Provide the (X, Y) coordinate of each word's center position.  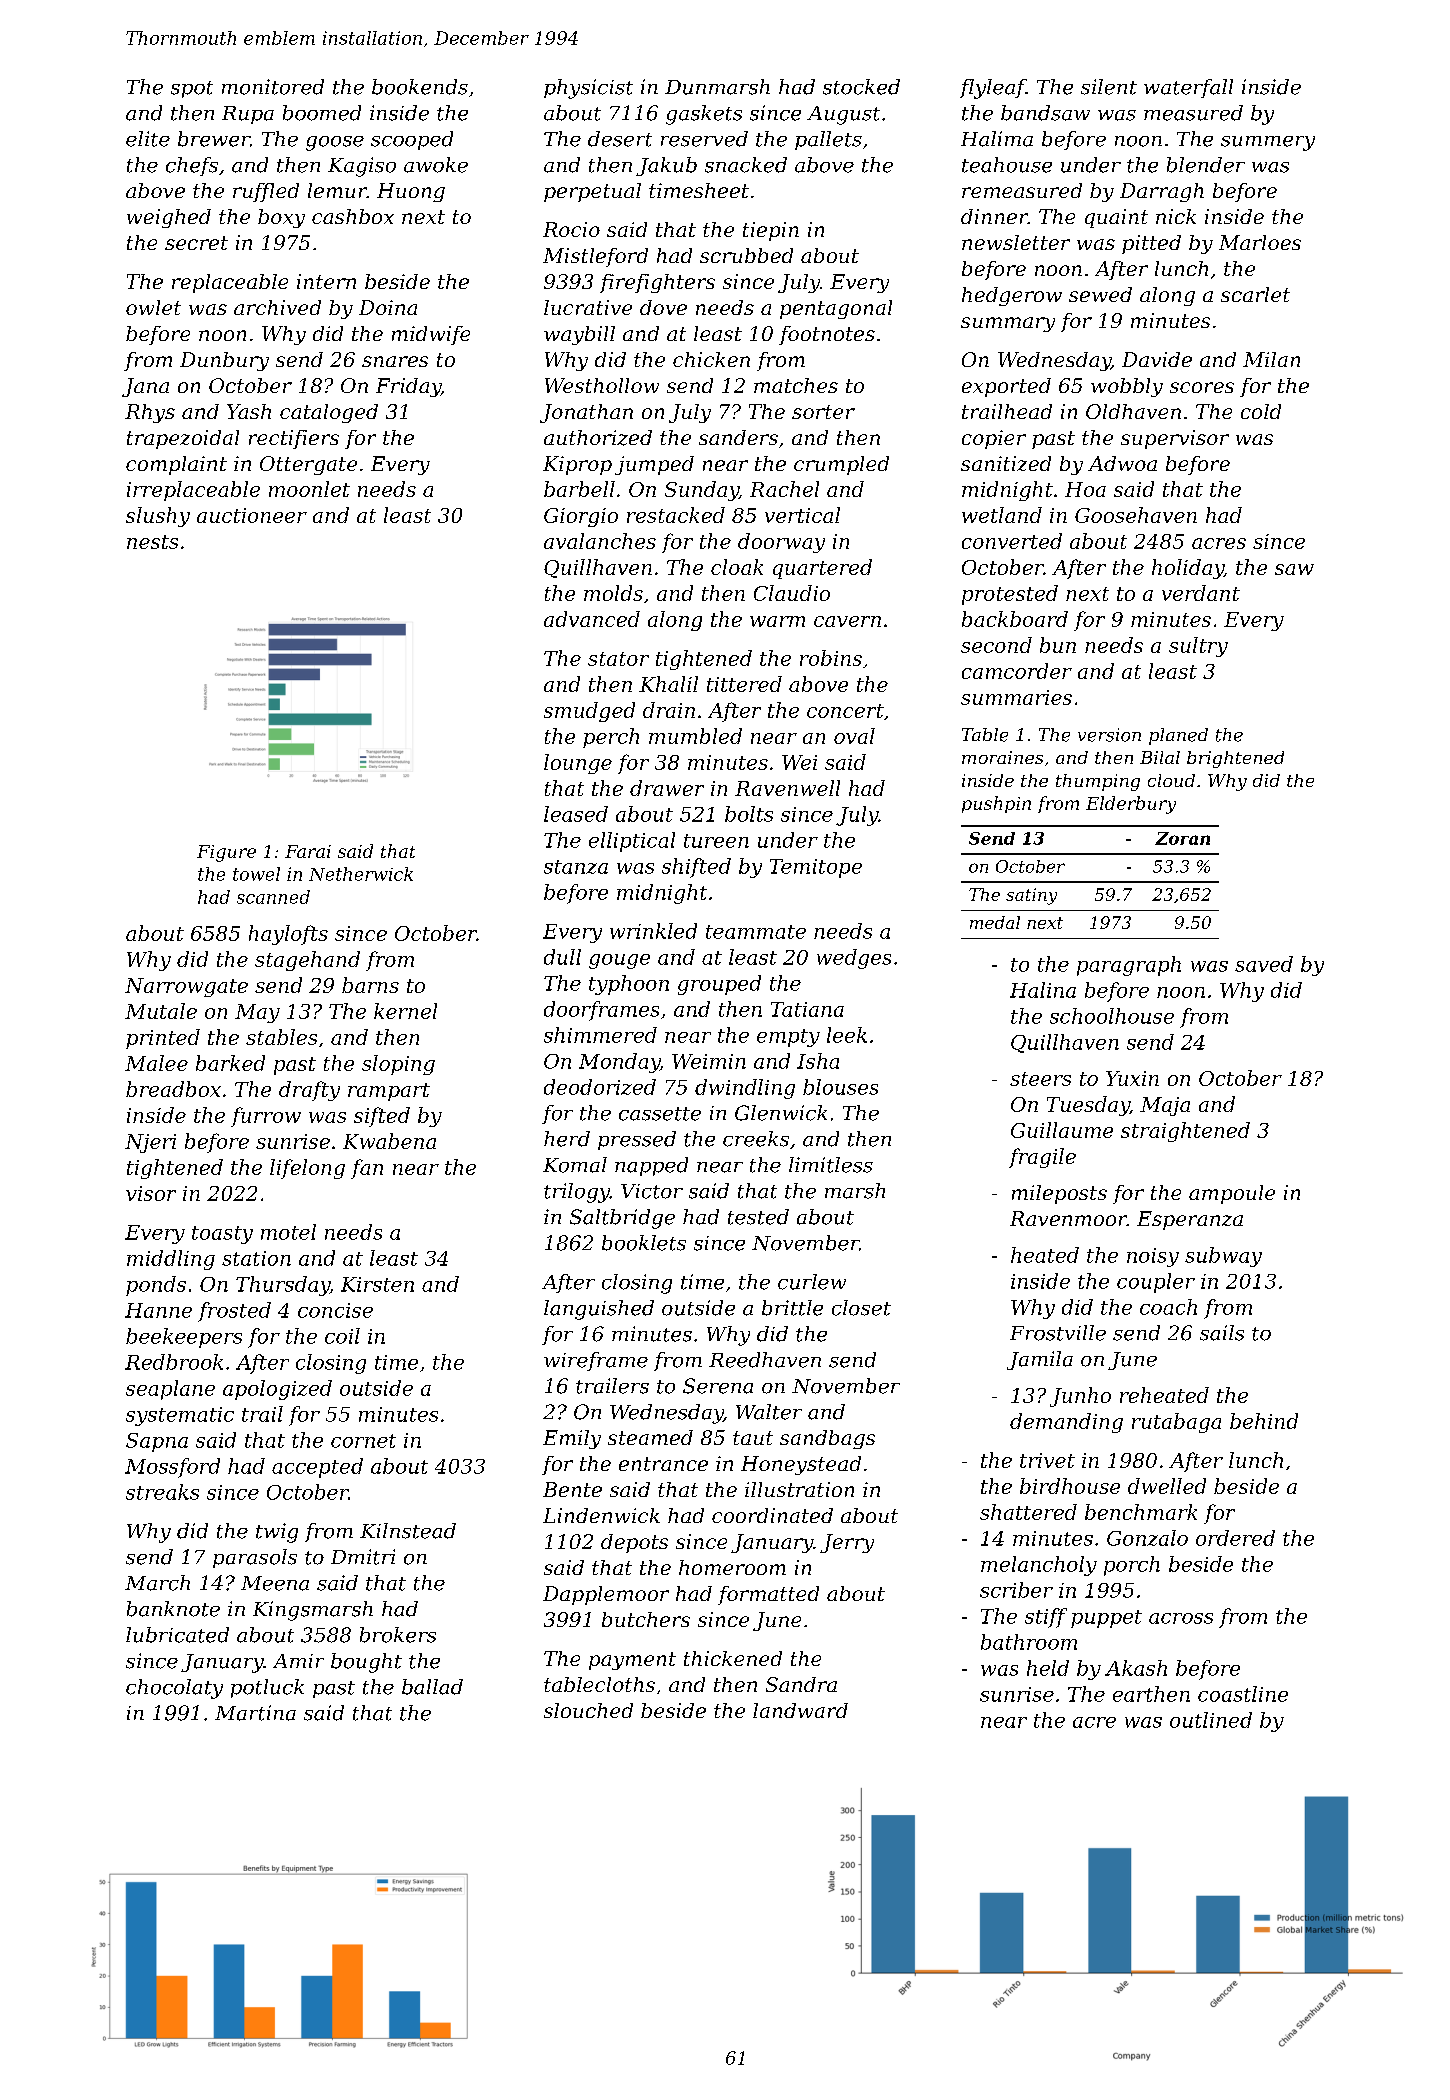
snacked (746, 165)
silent (1109, 87)
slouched (588, 1710)
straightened (1185, 1132)
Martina (255, 1713)
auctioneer (252, 515)
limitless (831, 1165)
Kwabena (389, 1141)
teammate (756, 932)
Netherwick (361, 874)
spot (192, 89)
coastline (1243, 1694)
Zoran (1182, 838)
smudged (589, 712)
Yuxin (1132, 1078)
